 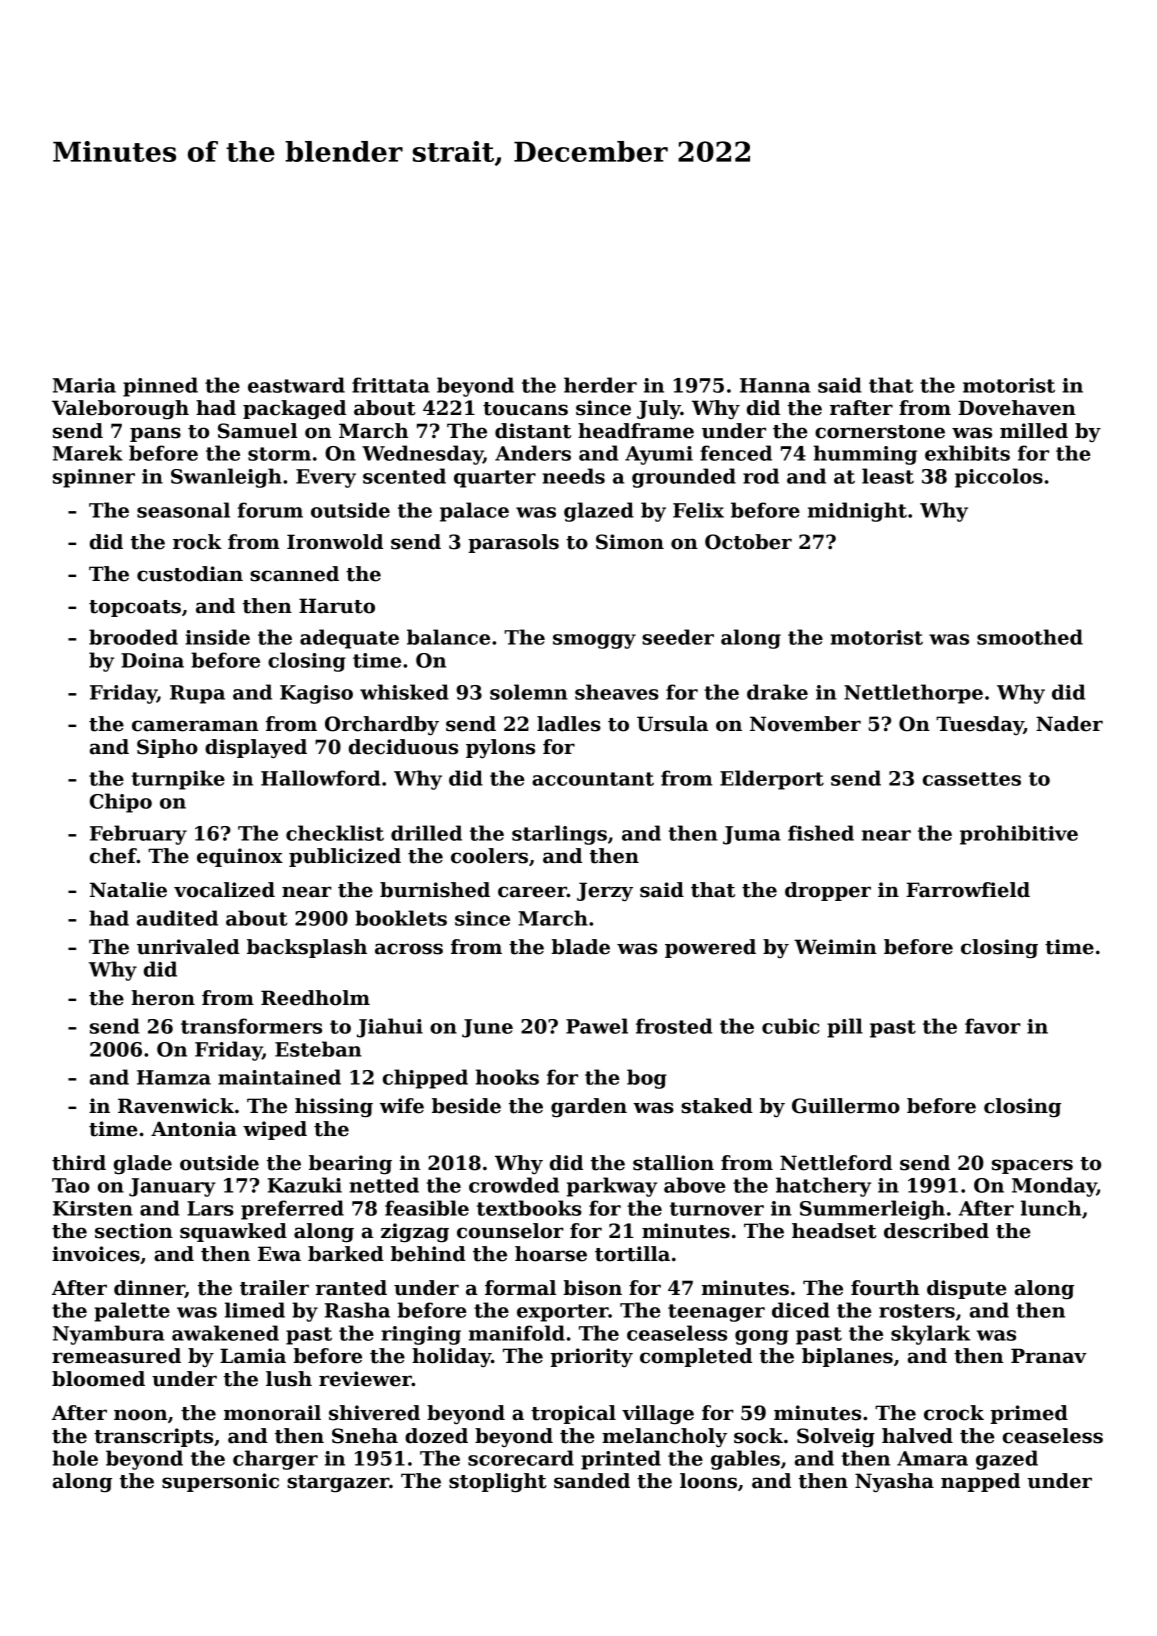 I want to click on Ursula, so click(x=672, y=724).
